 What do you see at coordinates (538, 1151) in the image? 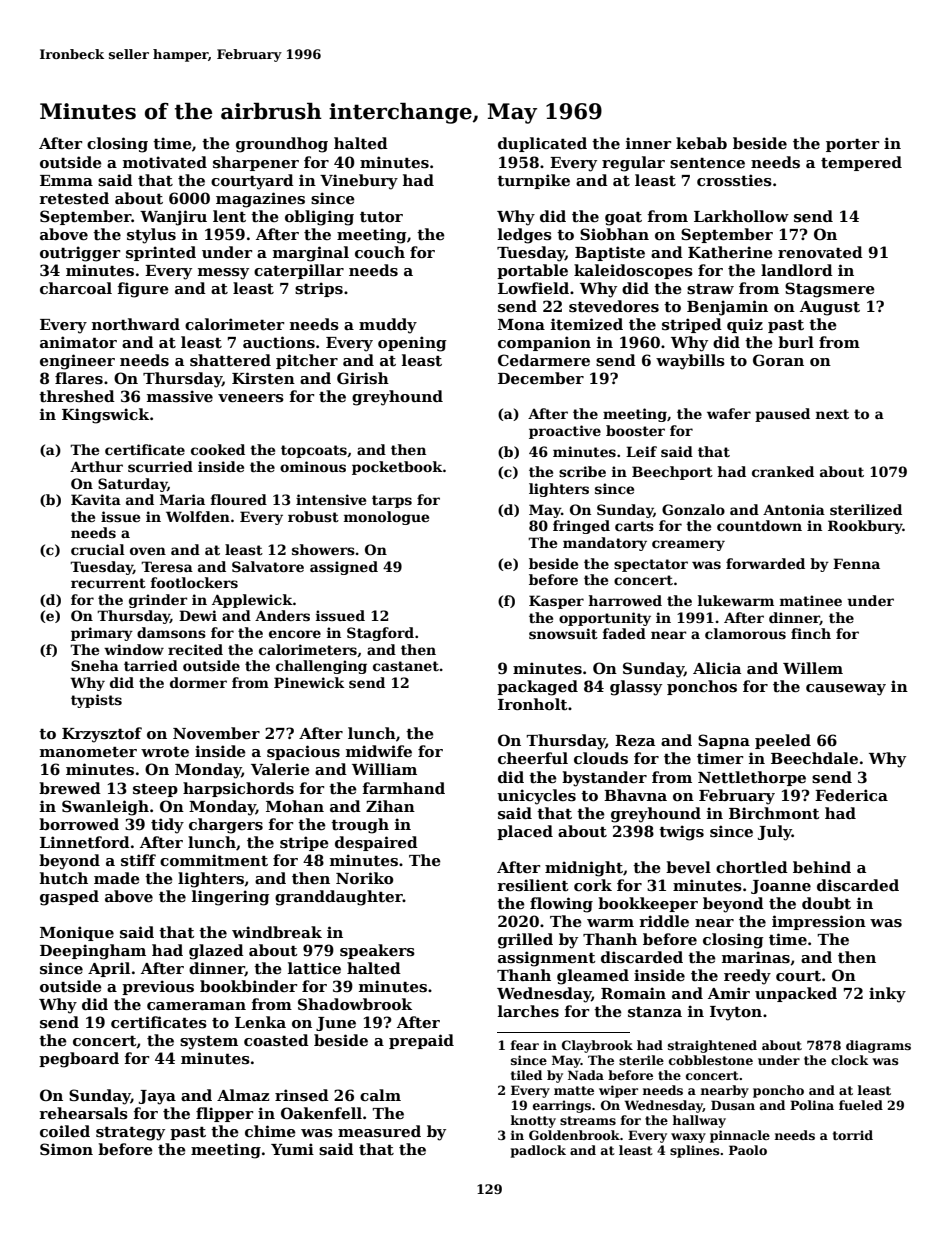
I see `padlock` at bounding box center [538, 1151].
